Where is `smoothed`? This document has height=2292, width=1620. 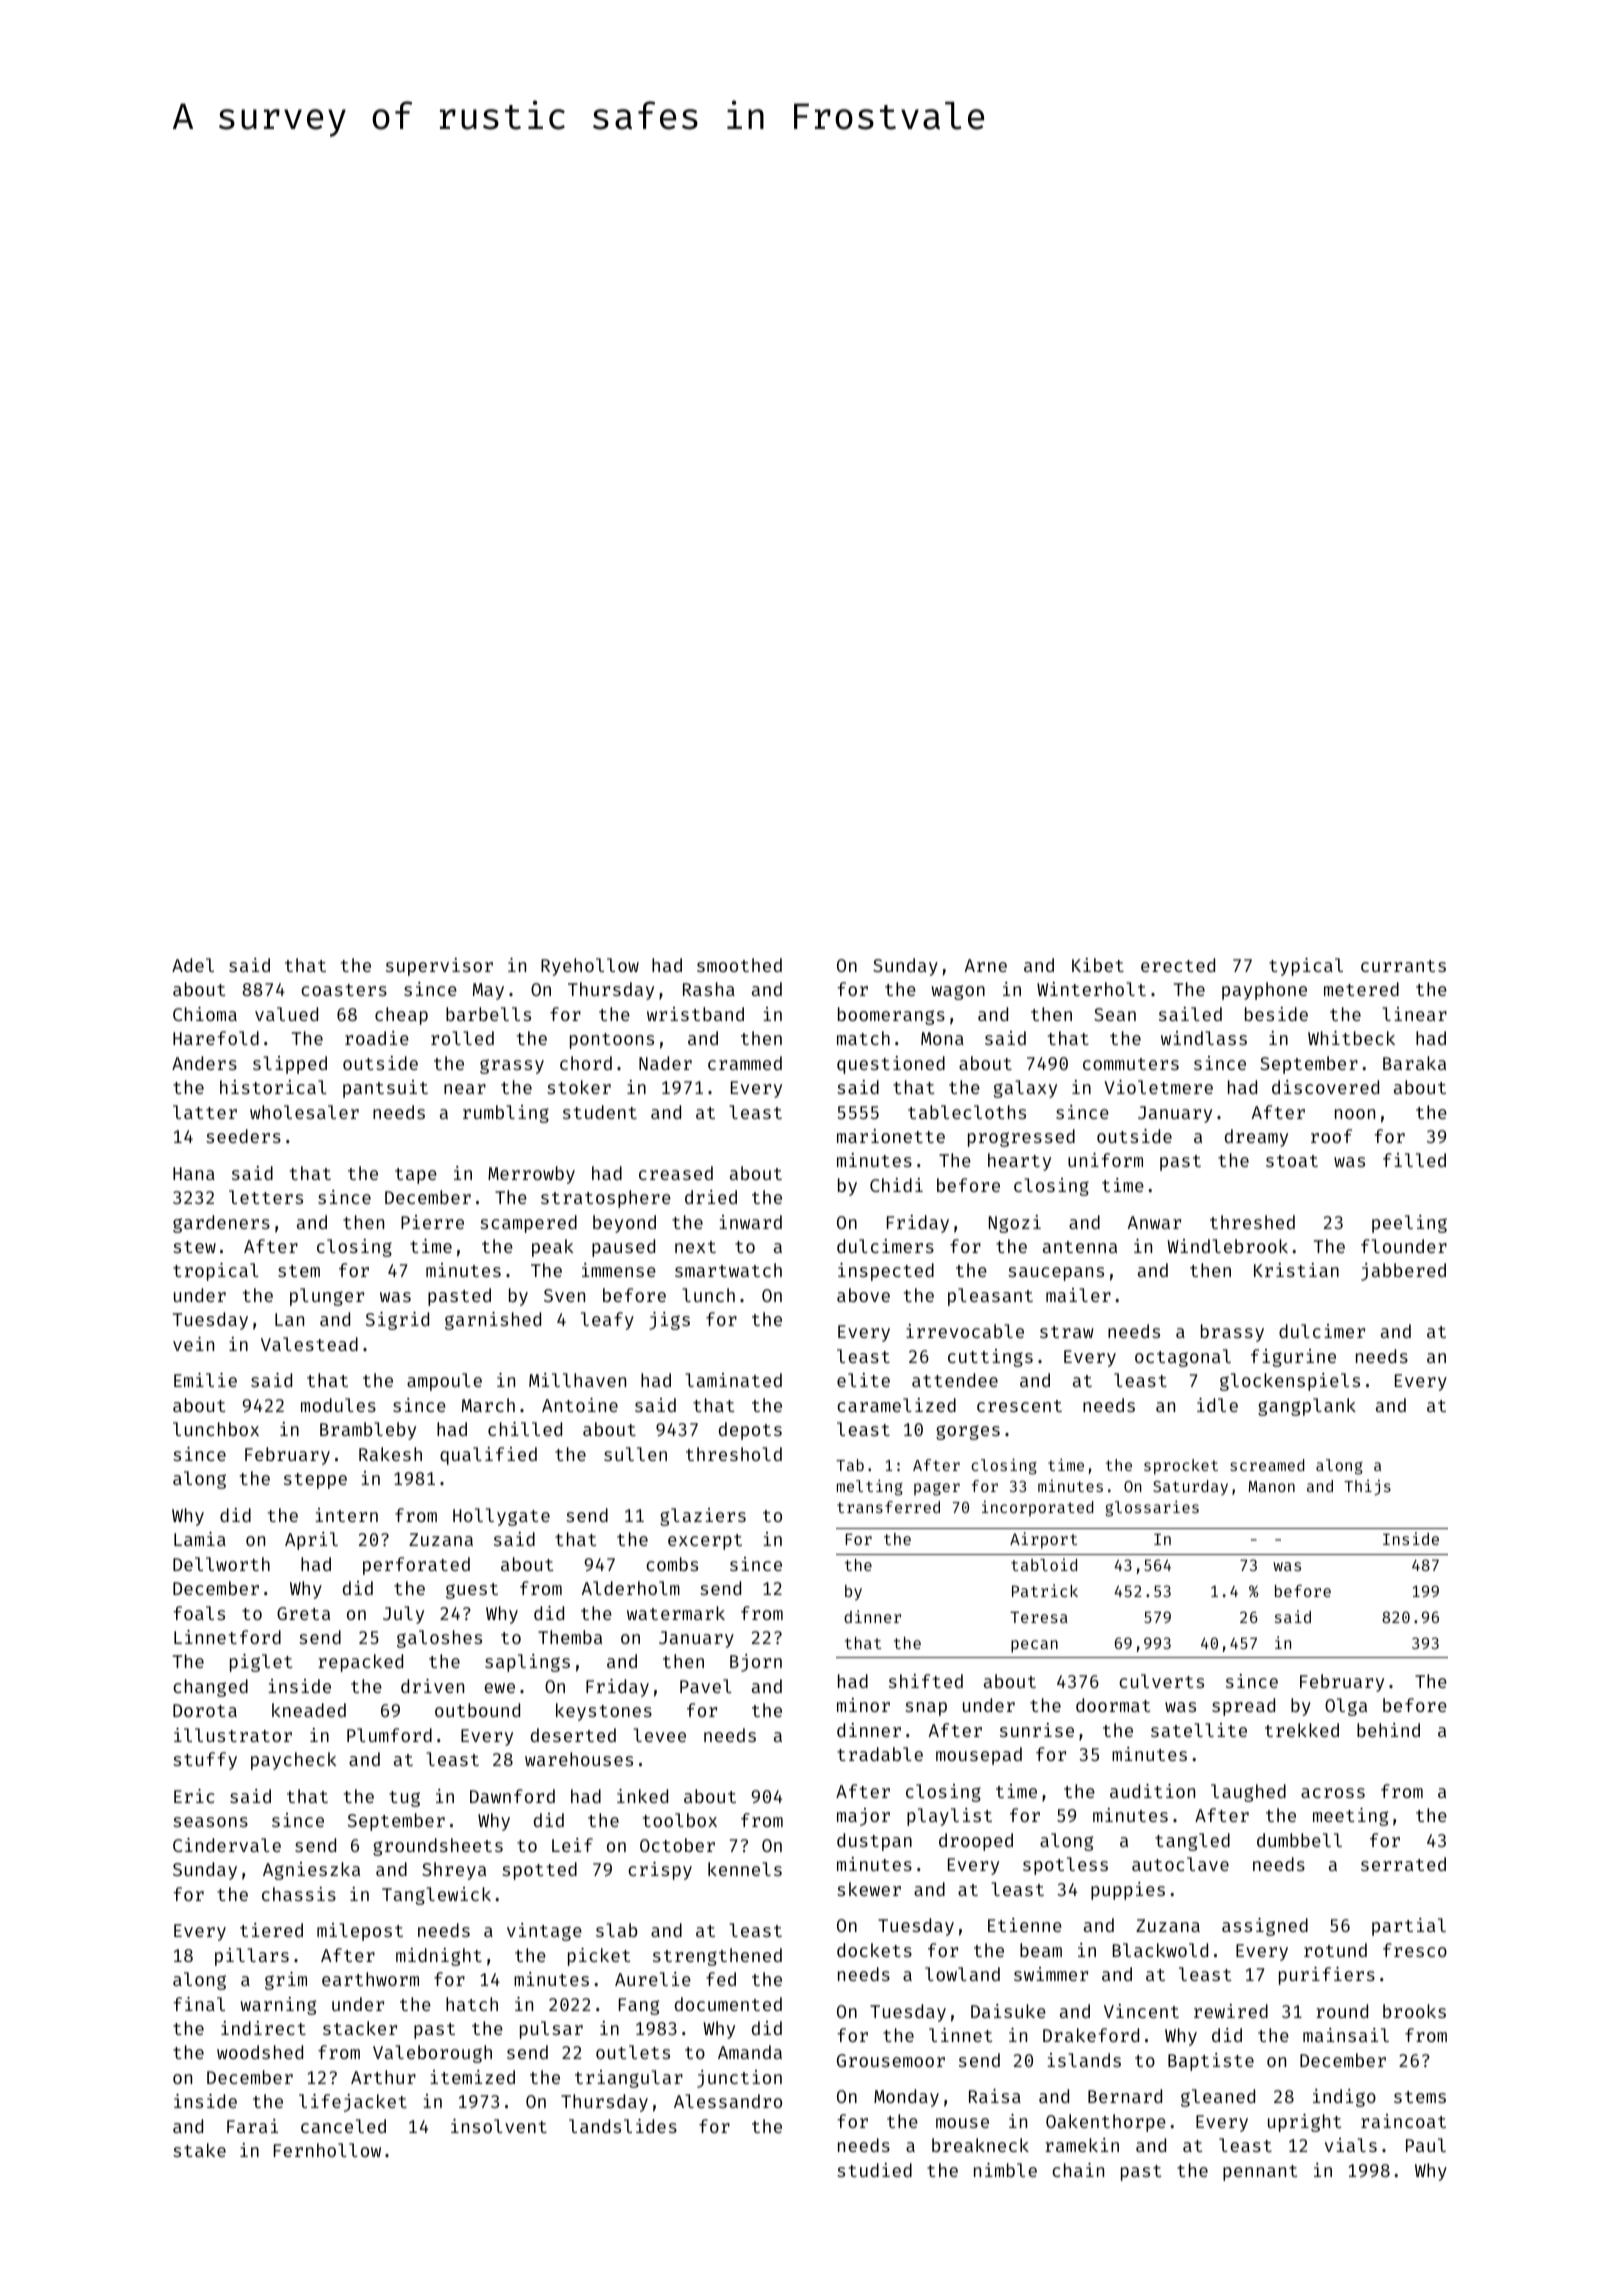 smoothed is located at coordinates (739, 965).
